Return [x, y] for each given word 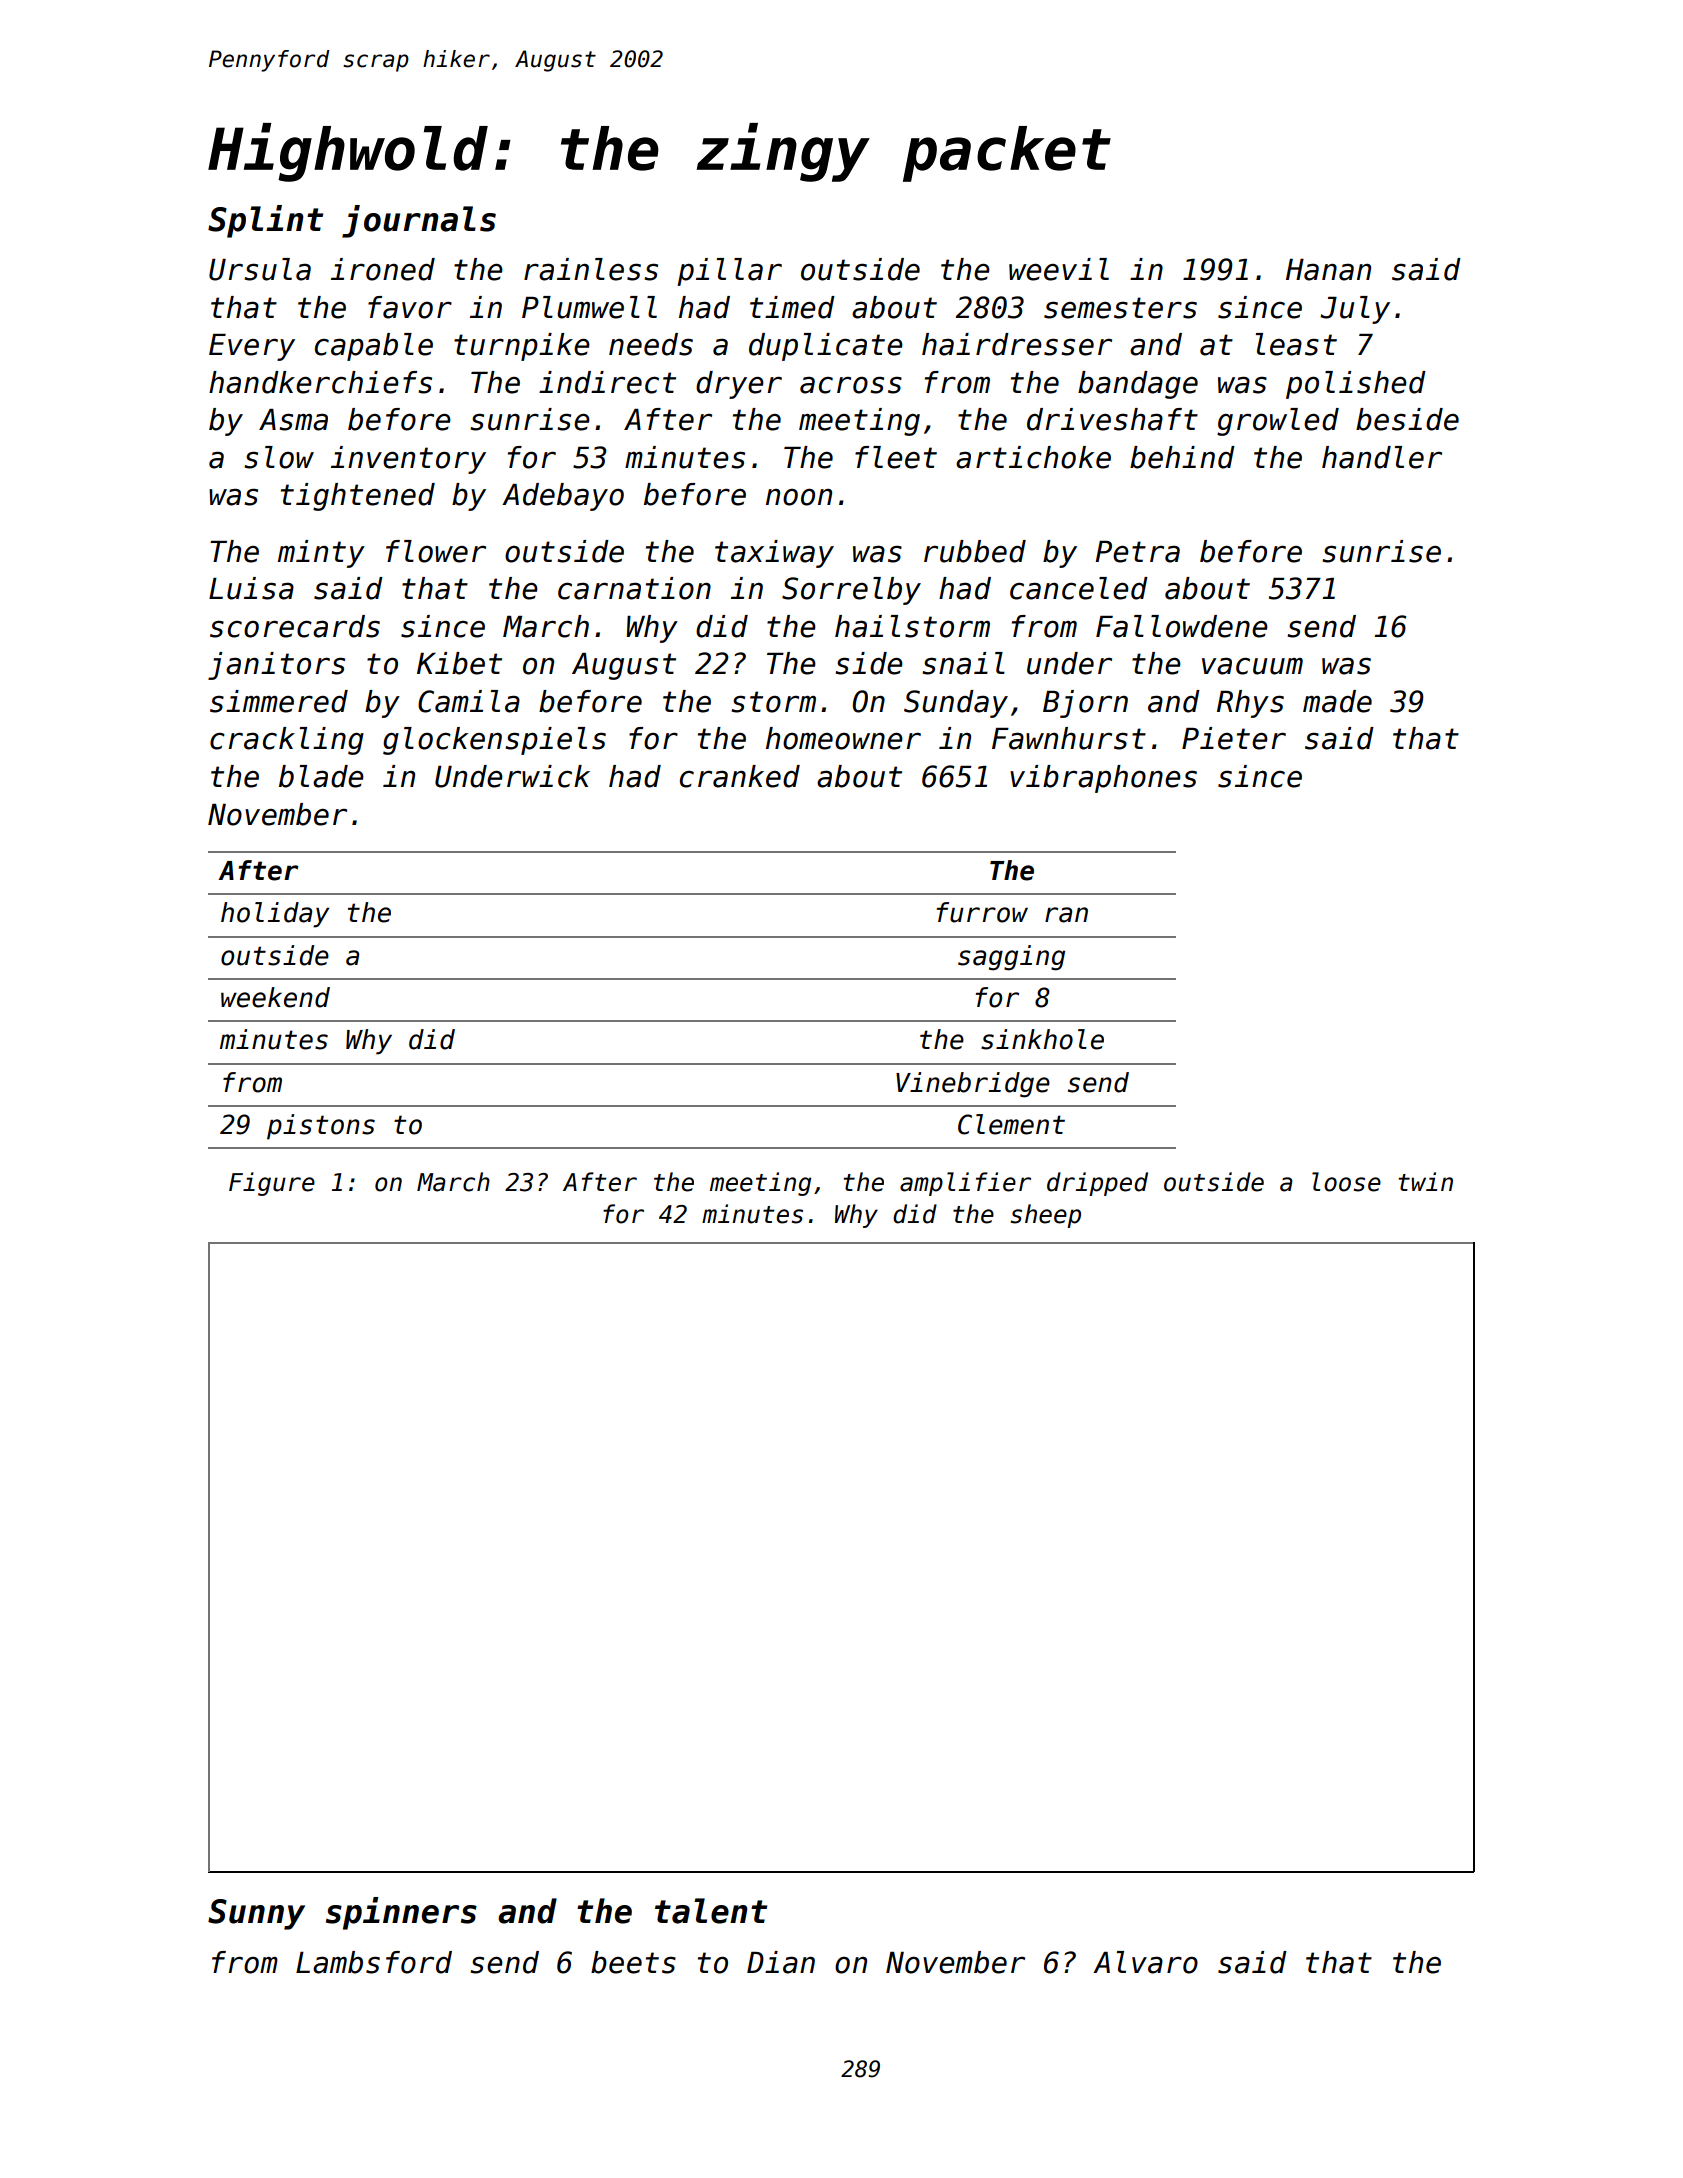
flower [436, 551]
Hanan [1328, 270]
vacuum [1252, 666]
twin [1426, 1181]
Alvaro [1145, 1962]
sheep [1046, 1216]
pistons [321, 1127]
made [1337, 701]
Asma [293, 420]
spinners [401, 1913]
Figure [272, 1184]
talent [711, 1911]
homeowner [843, 738]
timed [792, 307]
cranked [740, 776]
